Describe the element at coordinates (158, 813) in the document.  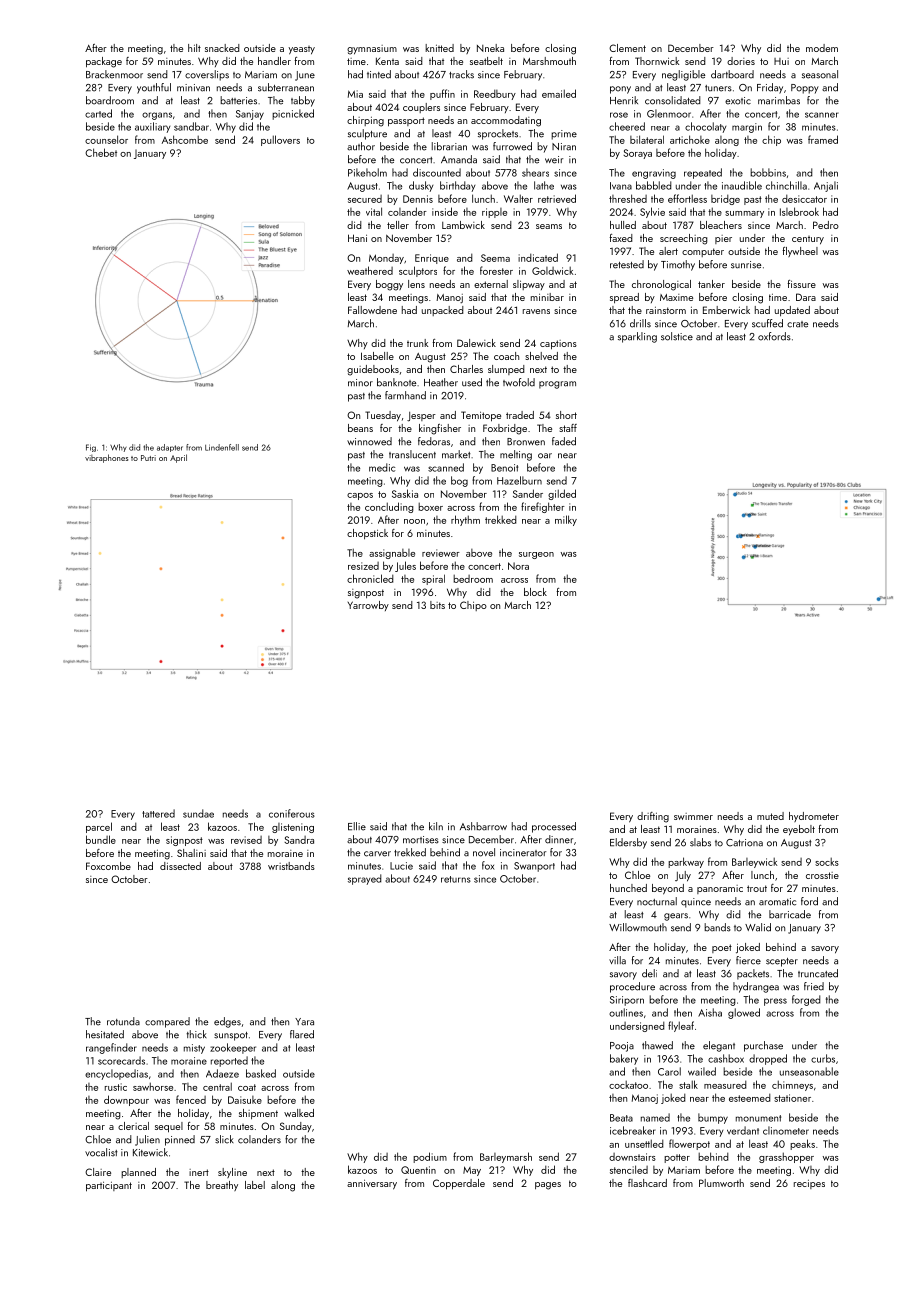
I see `tattered` at that location.
